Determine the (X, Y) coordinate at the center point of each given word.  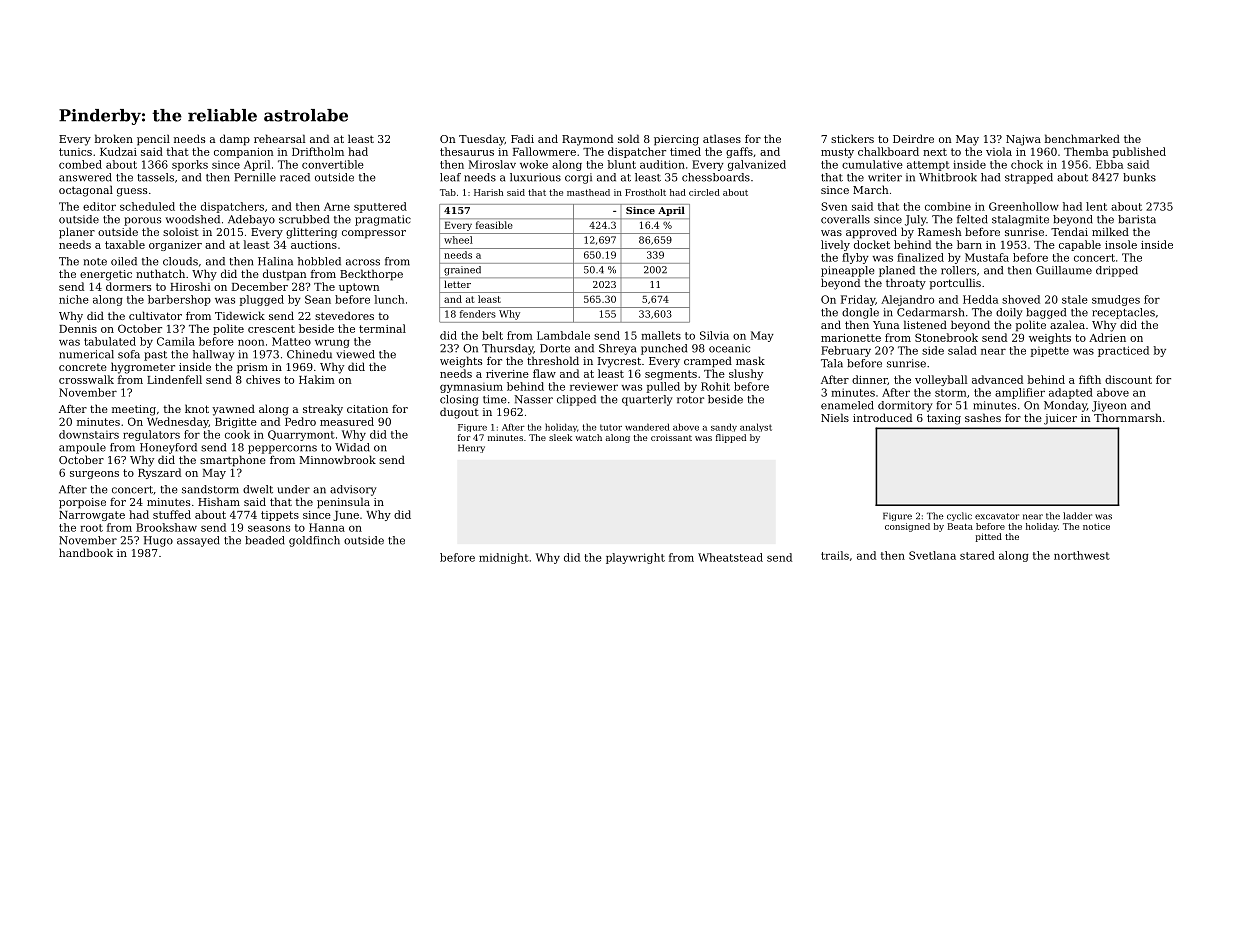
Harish (488, 192)
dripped (1117, 271)
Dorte (555, 348)
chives (263, 379)
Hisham (219, 501)
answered (85, 177)
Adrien (1107, 337)
